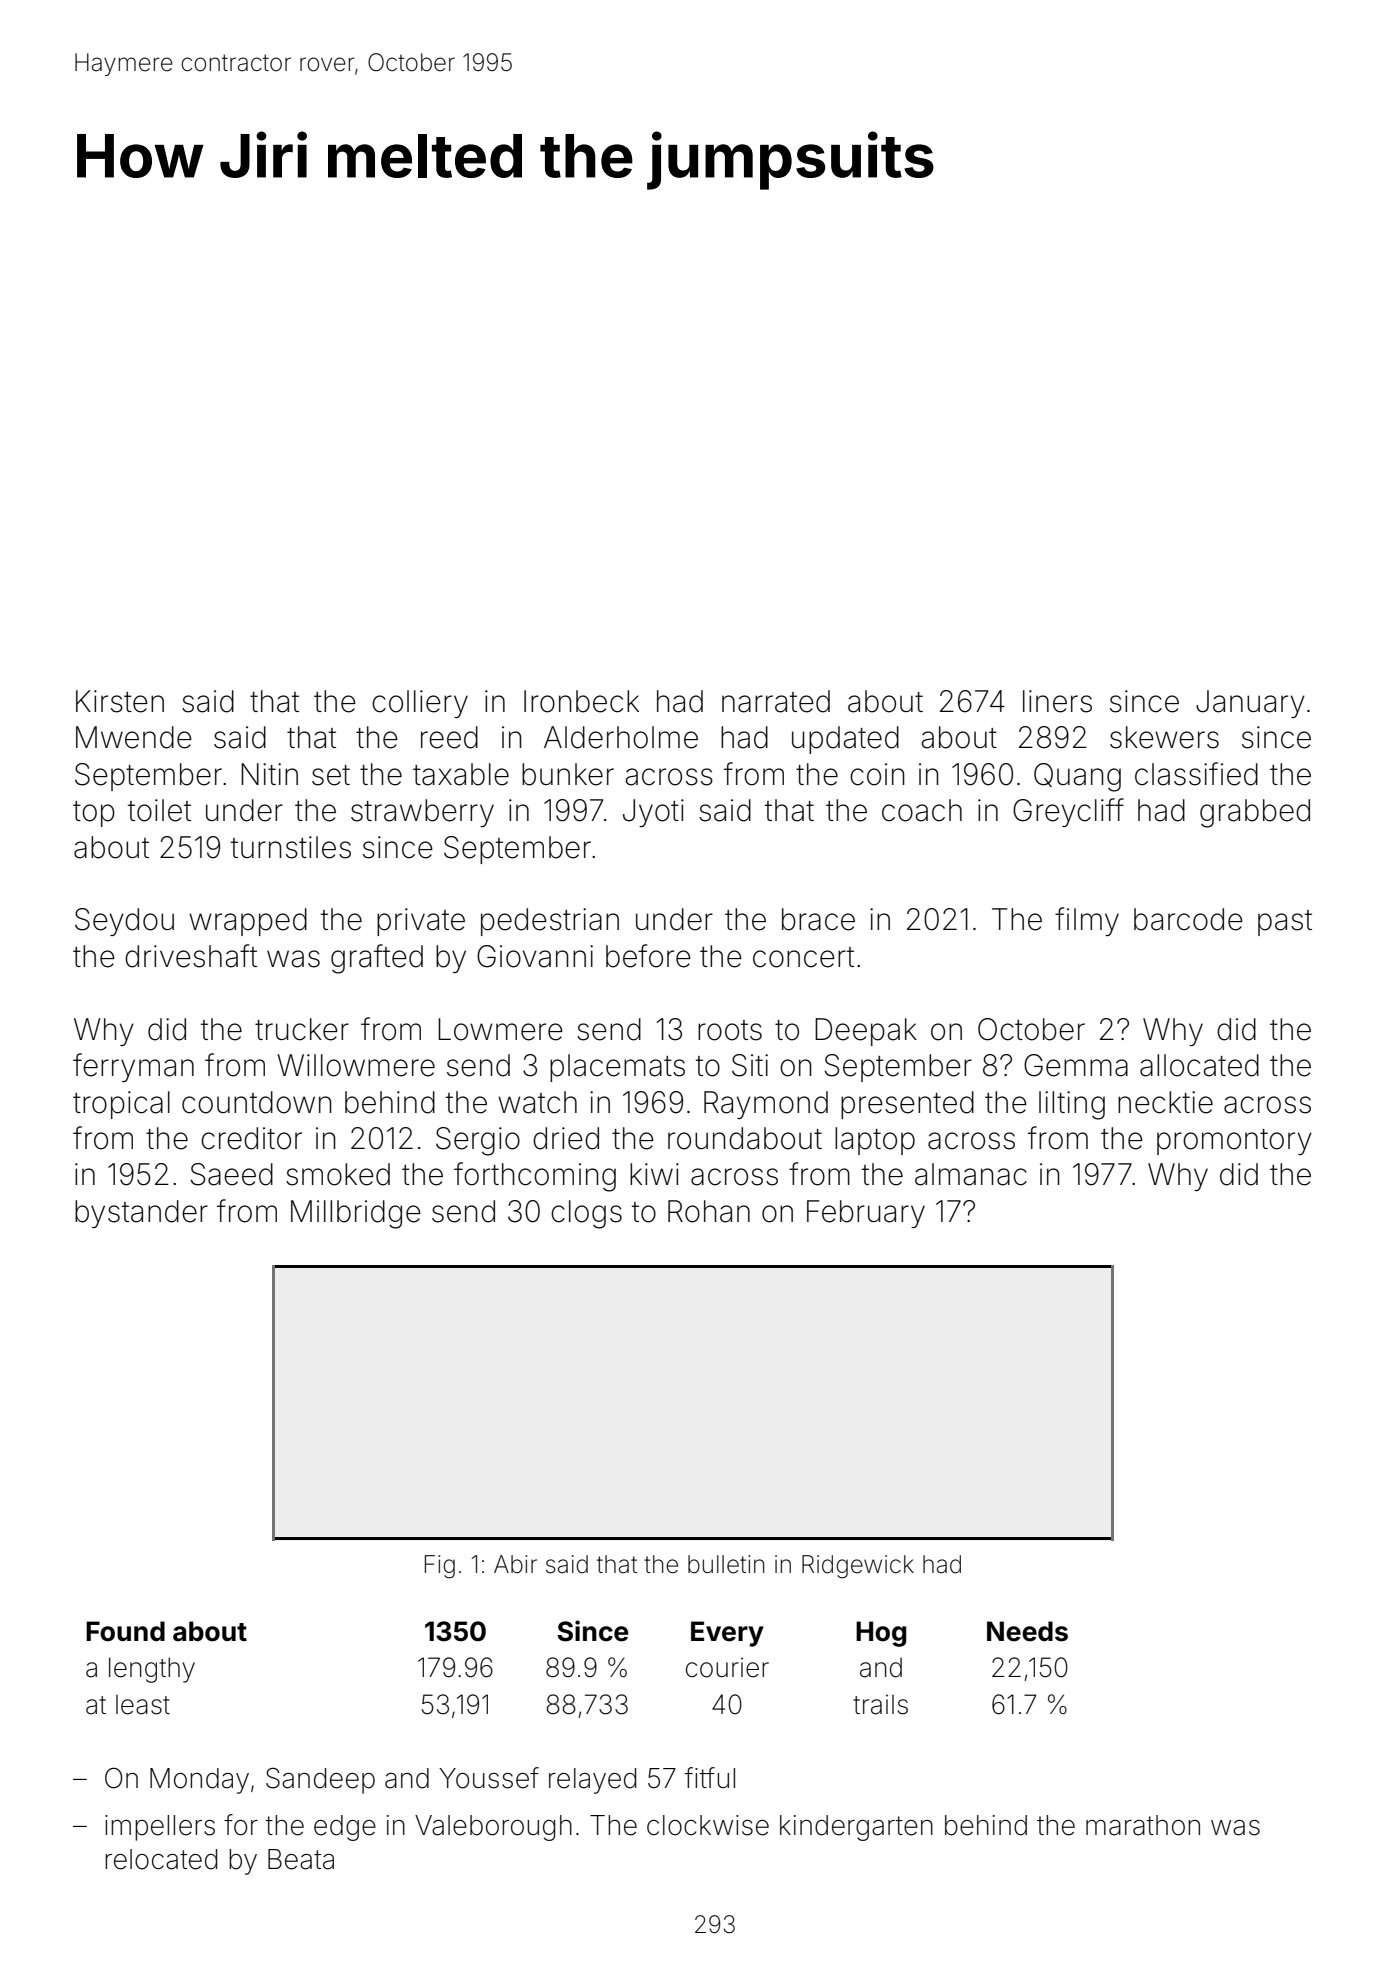 This document has height=1969, width=1386. I want to click on bystander, so click(141, 1214).
